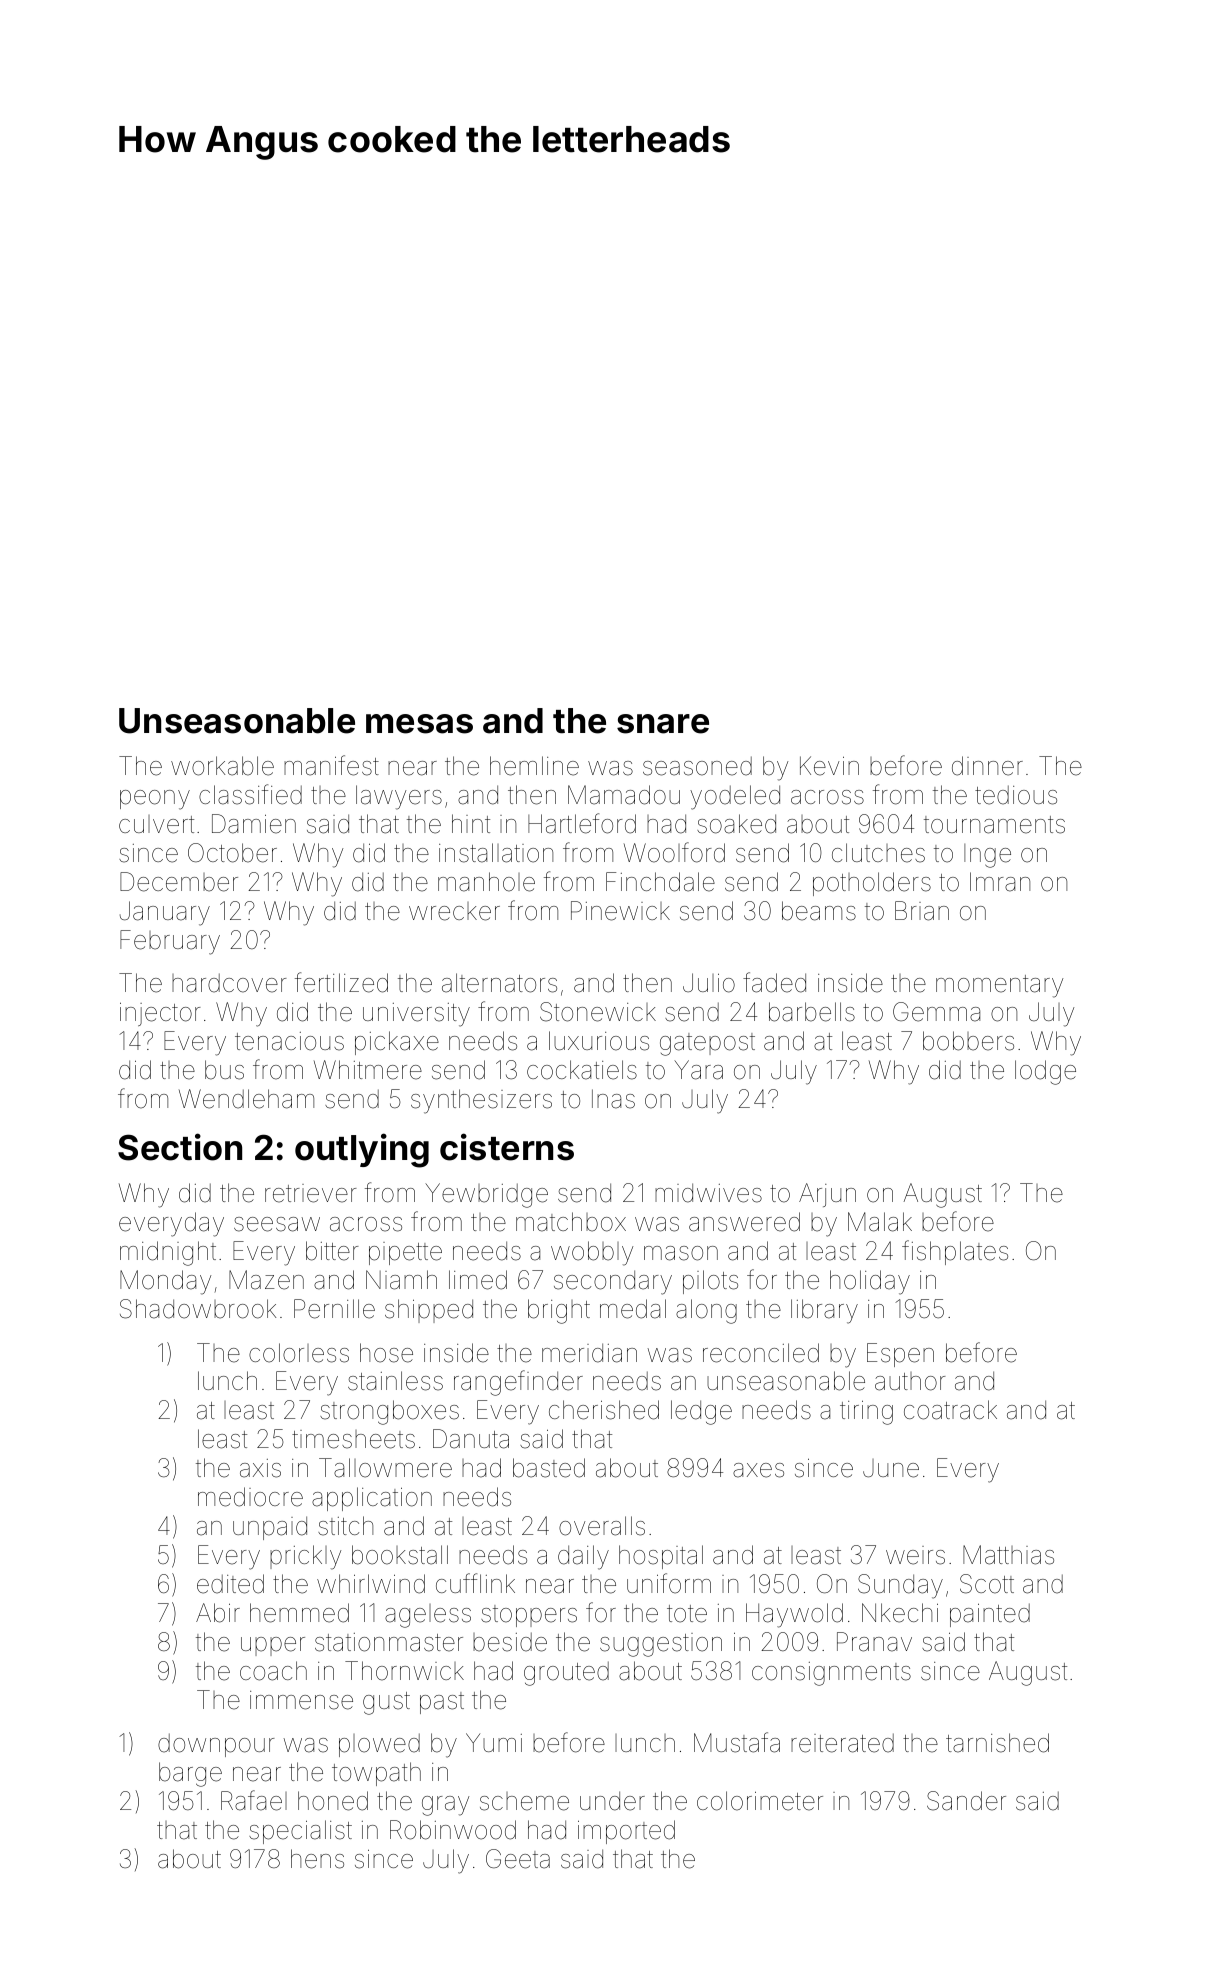 The image size is (1205, 1985). I want to click on Sander, so click(966, 1801).
